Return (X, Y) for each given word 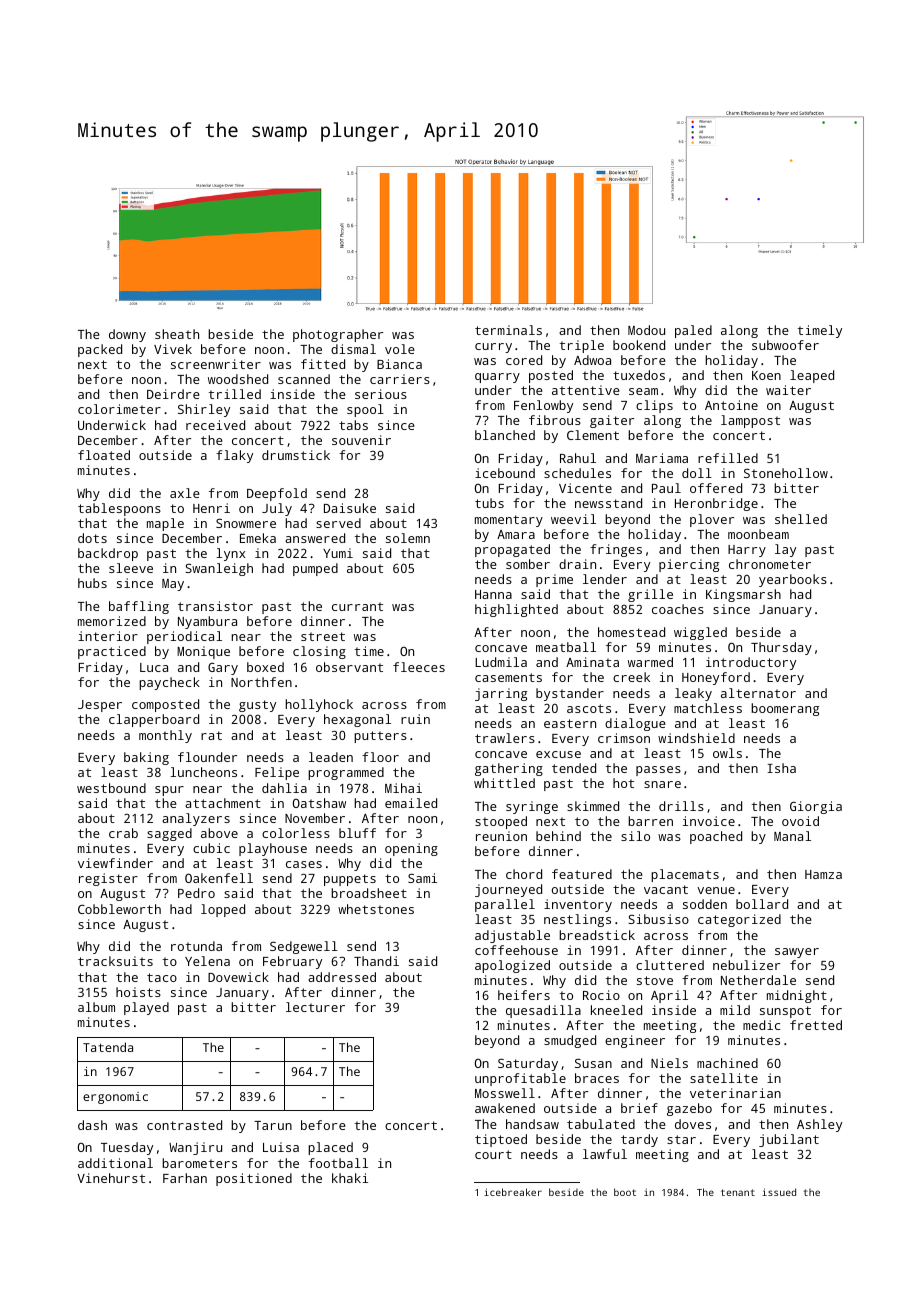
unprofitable (520, 1079)
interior (108, 636)
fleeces (419, 667)
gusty (257, 706)
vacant (666, 889)
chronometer (770, 564)
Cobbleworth (119, 909)
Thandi (376, 961)
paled (693, 331)
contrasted (184, 1125)
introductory (751, 663)
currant (357, 606)
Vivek (173, 349)
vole (400, 349)
